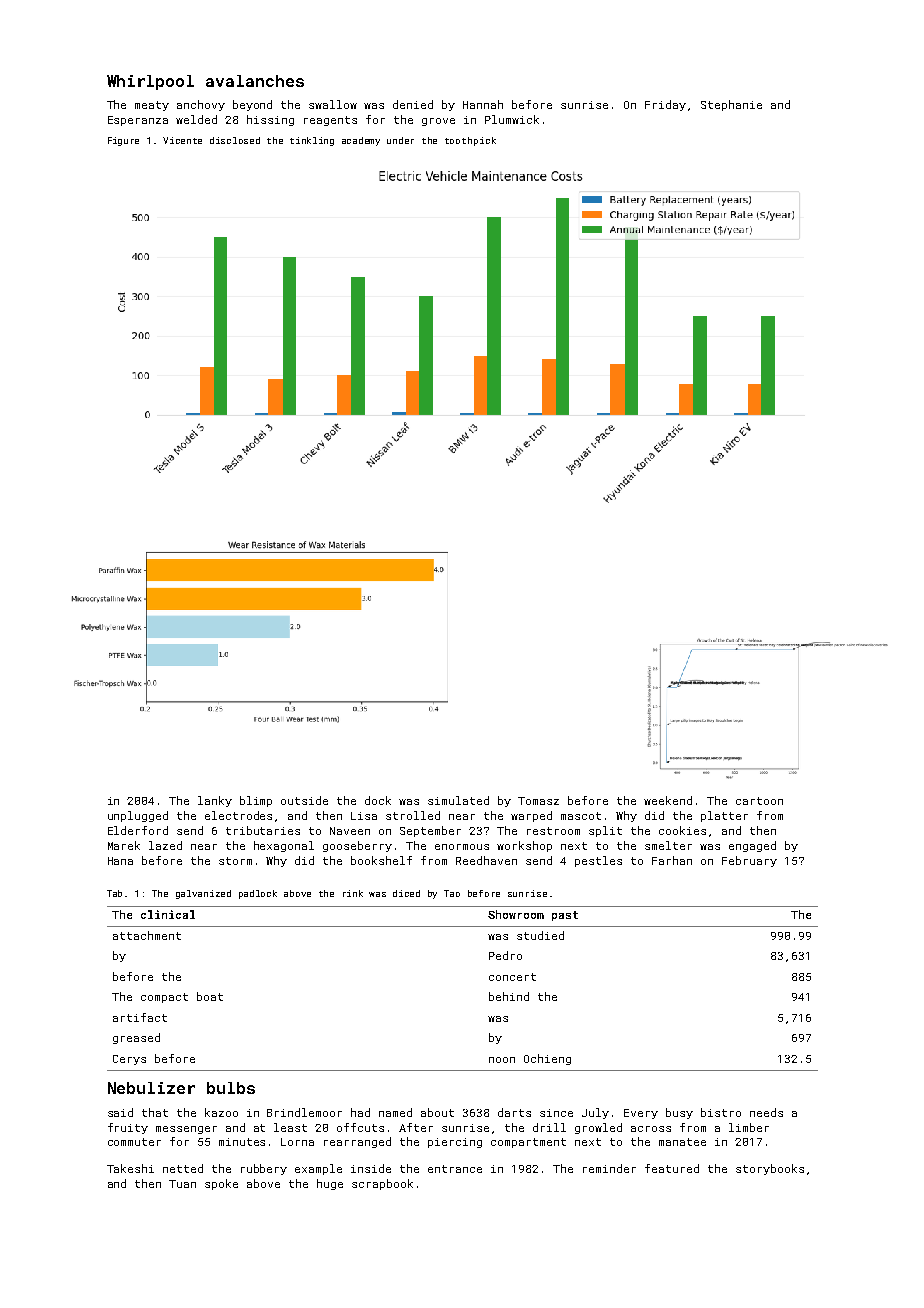 The height and width of the document is (1308, 924). Describe the element at coordinates (242, 1142) in the document. I see `minutes` at that location.
